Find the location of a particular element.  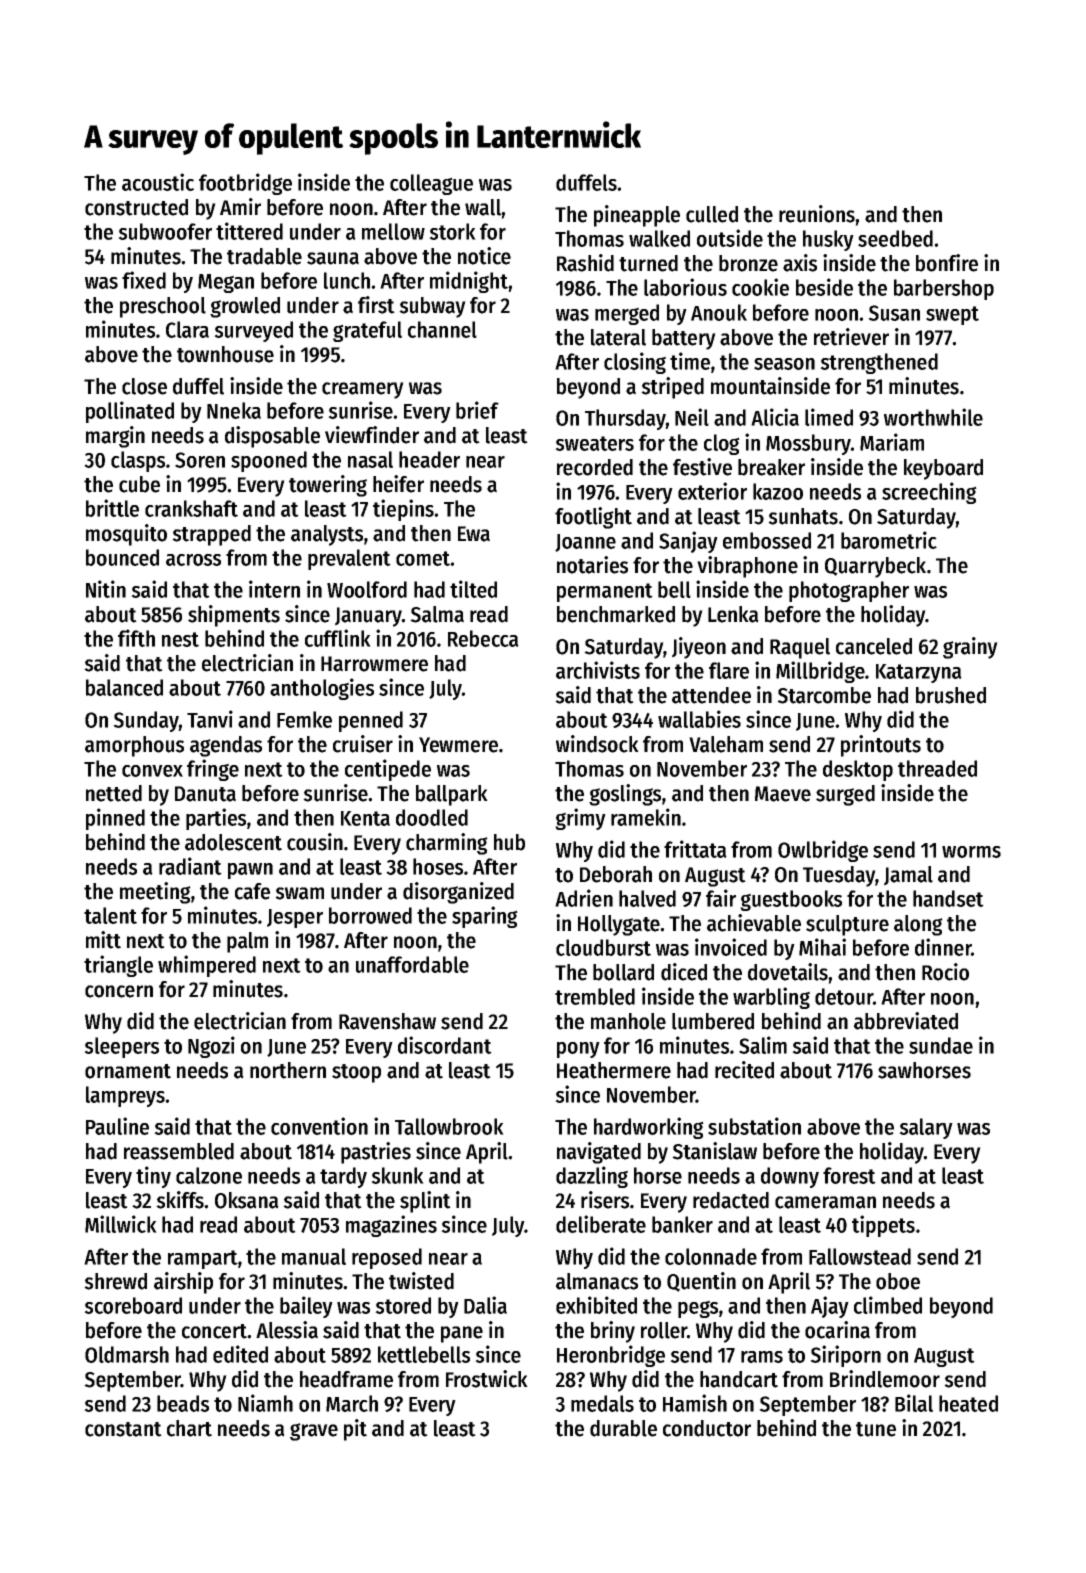

grave is located at coordinates (314, 1432).
